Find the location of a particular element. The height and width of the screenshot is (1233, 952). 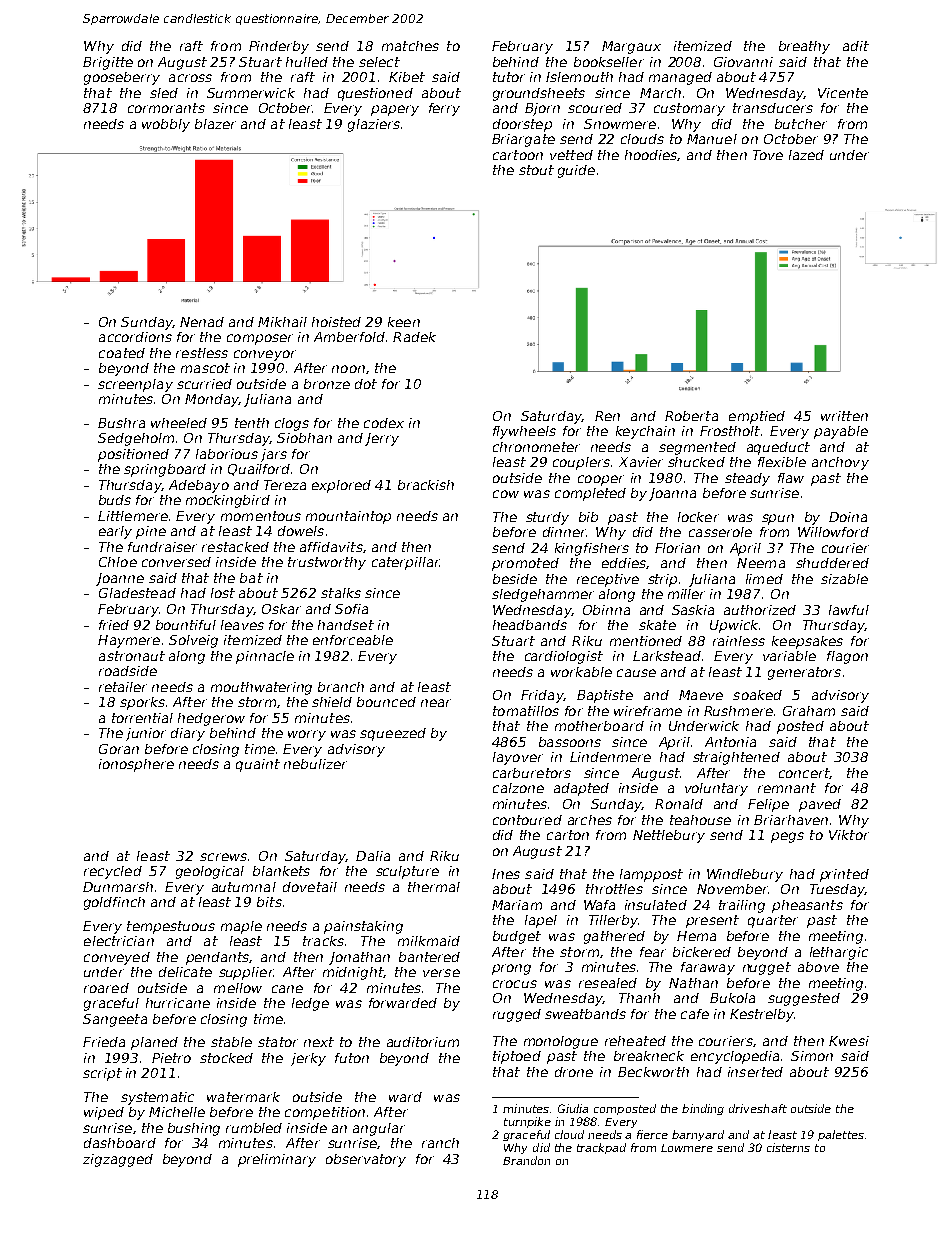

Solveig is located at coordinates (193, 641).
